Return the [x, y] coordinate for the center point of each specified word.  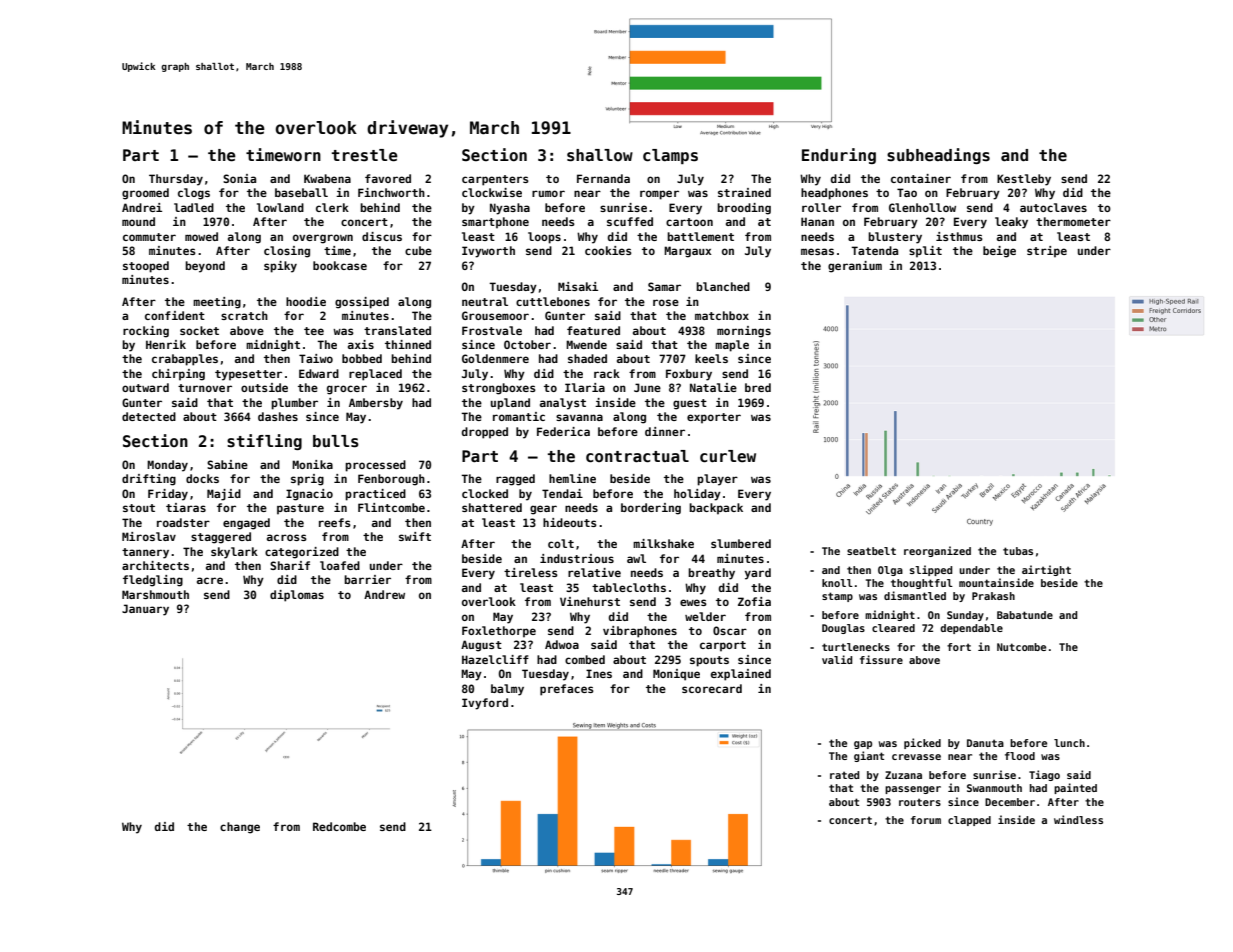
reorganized [937, 551]
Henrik [166, 344]
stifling [264, 442]
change [240, 828]
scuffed [630, 221]
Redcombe [339, 826]
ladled [194, 207]
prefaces [567, 690]
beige [999, 252]
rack [607, 373]
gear [543, 510]
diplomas [297, 596]
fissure [881, 659]
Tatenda [874, 250]
